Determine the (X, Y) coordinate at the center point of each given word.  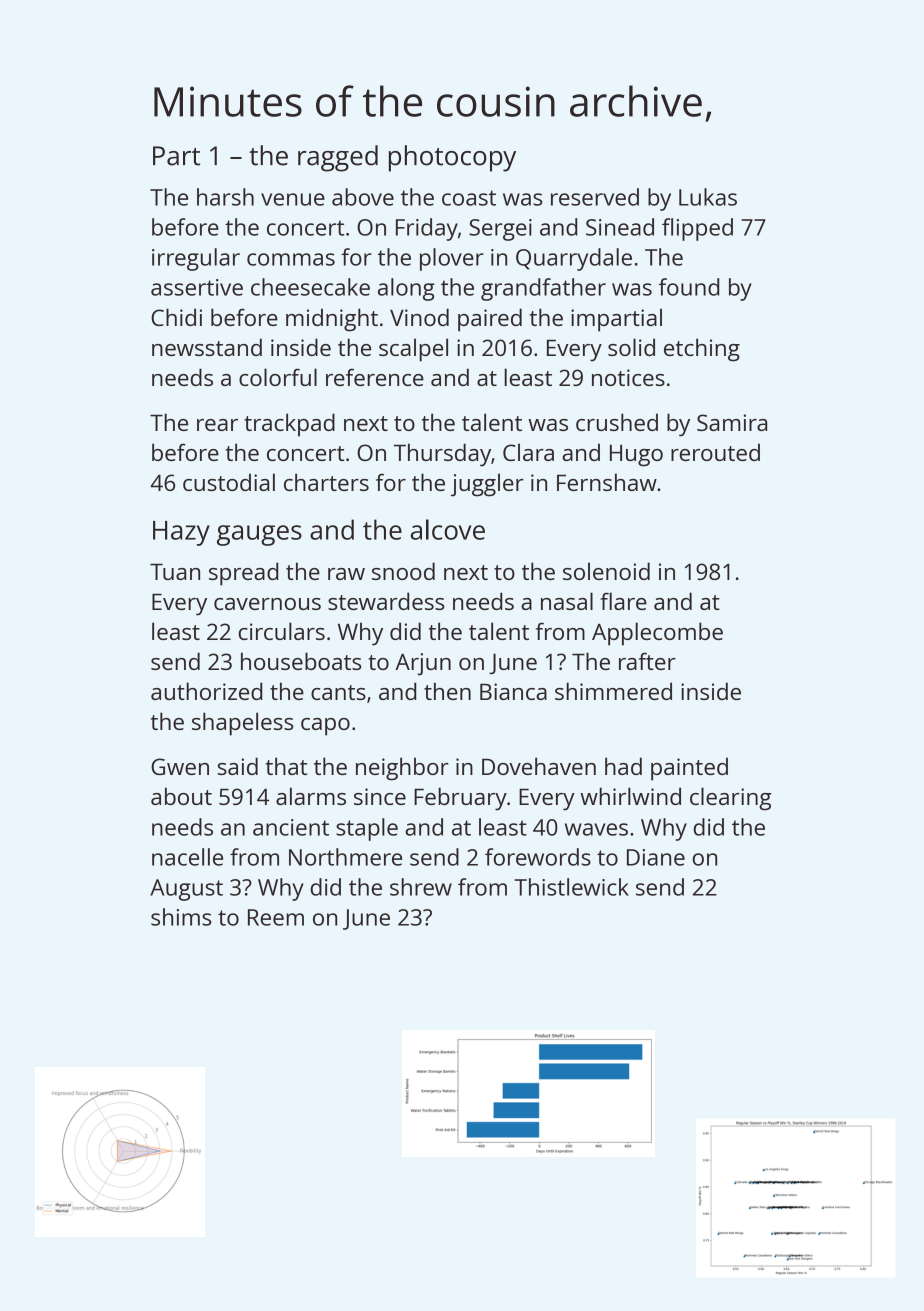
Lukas (708, 197)
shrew (421, 887)
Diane (656, 857)
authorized (206, 691)
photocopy (452, 158)
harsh (225, 197)
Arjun (423, 664)
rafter (647, 661)
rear (217, 425)
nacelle (187, 857)
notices (628, 377)
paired (490, 320)
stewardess (386, 601)
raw (346, 574)
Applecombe (657, 634)
